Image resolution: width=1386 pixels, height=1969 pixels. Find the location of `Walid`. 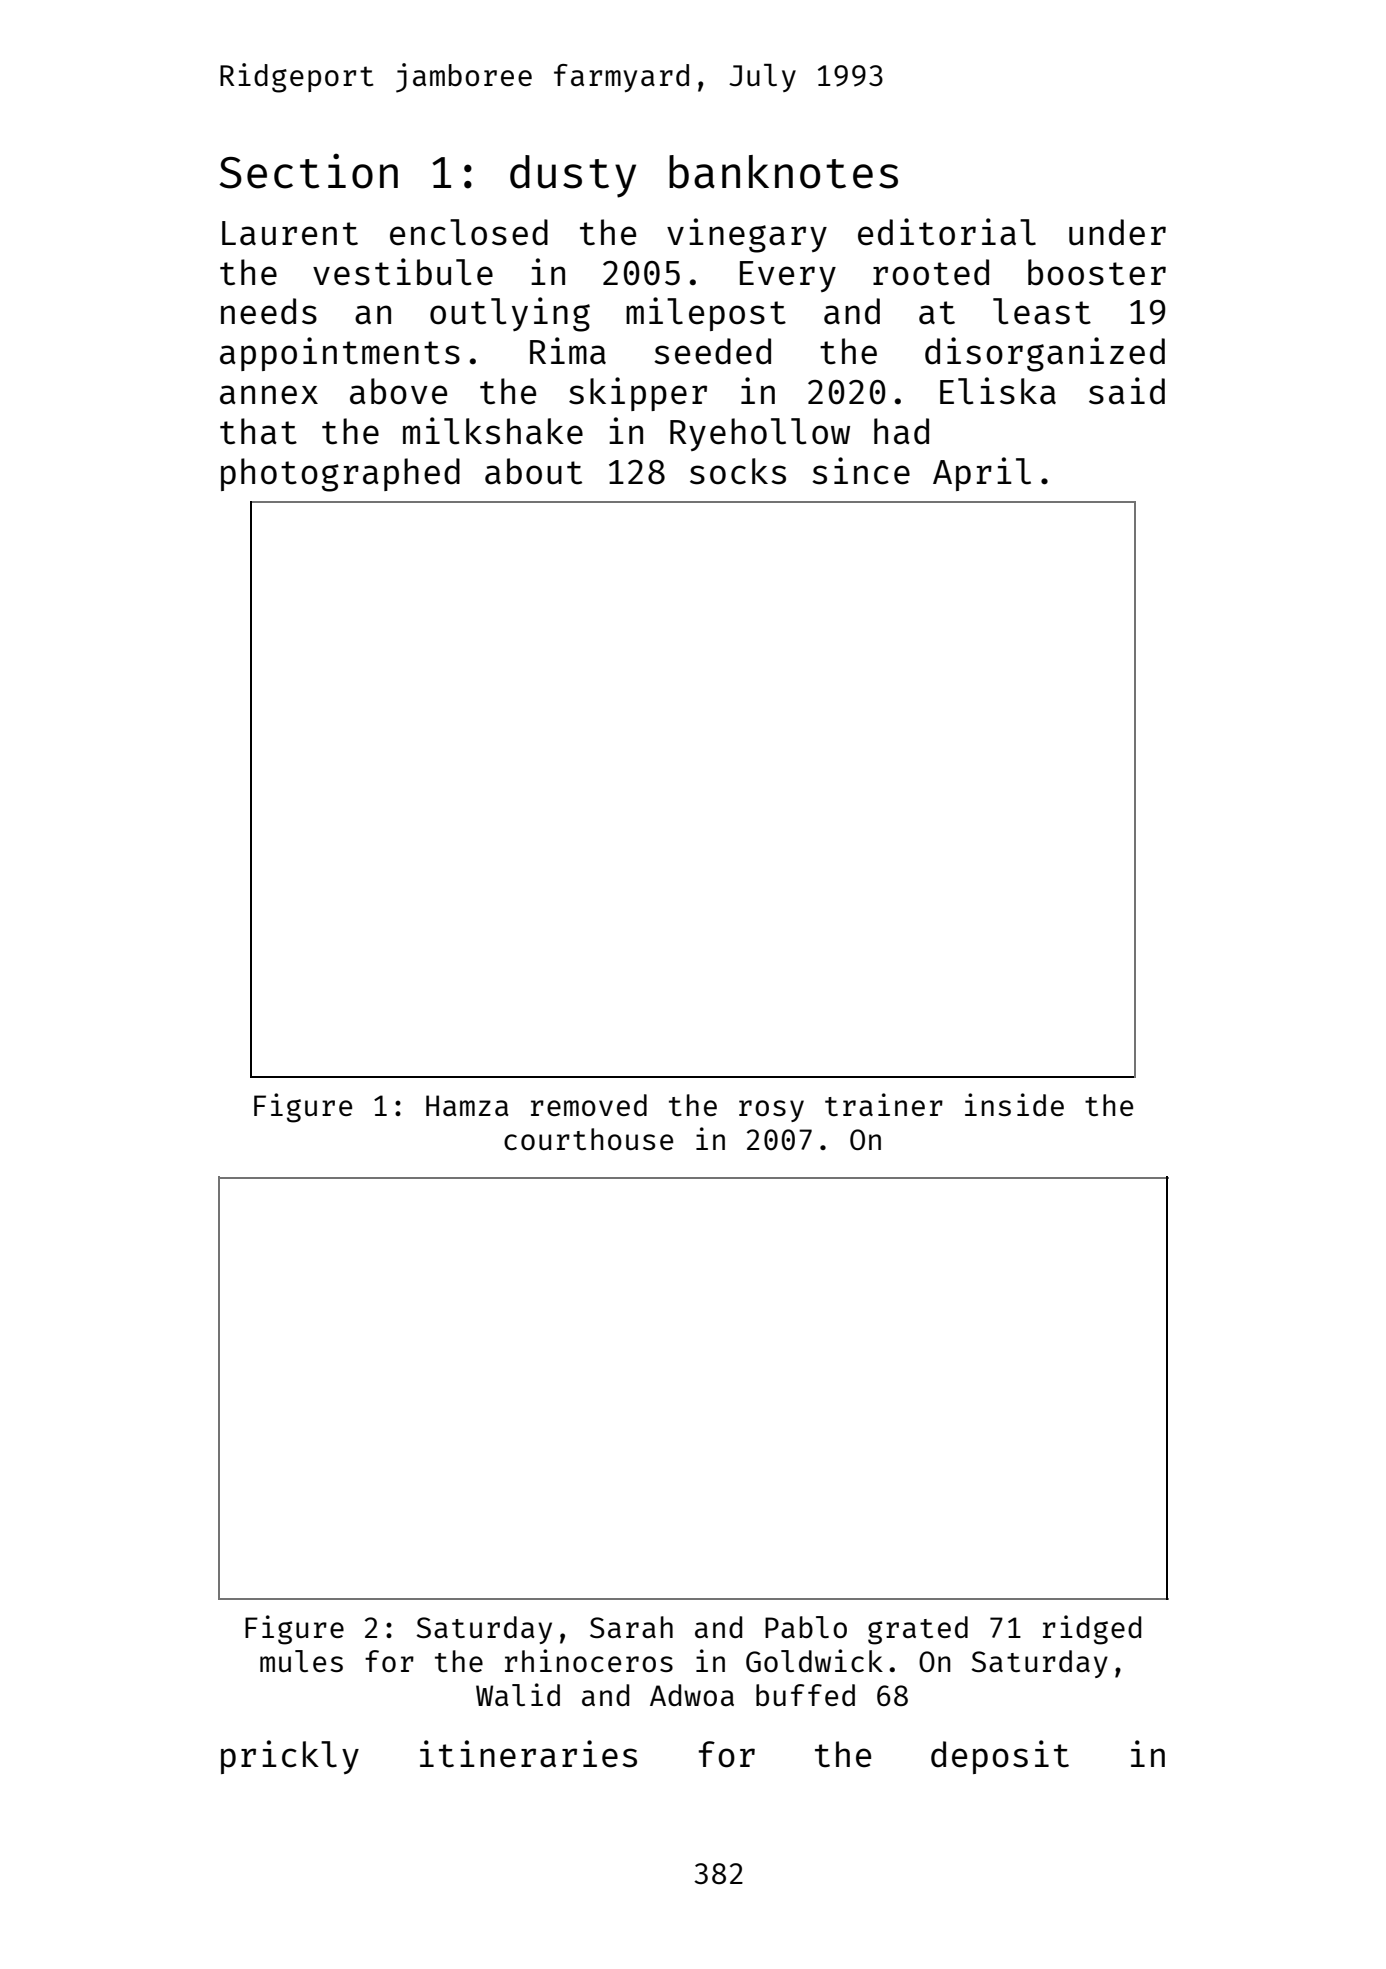

Walid is located at coordinates (518, 1694).
